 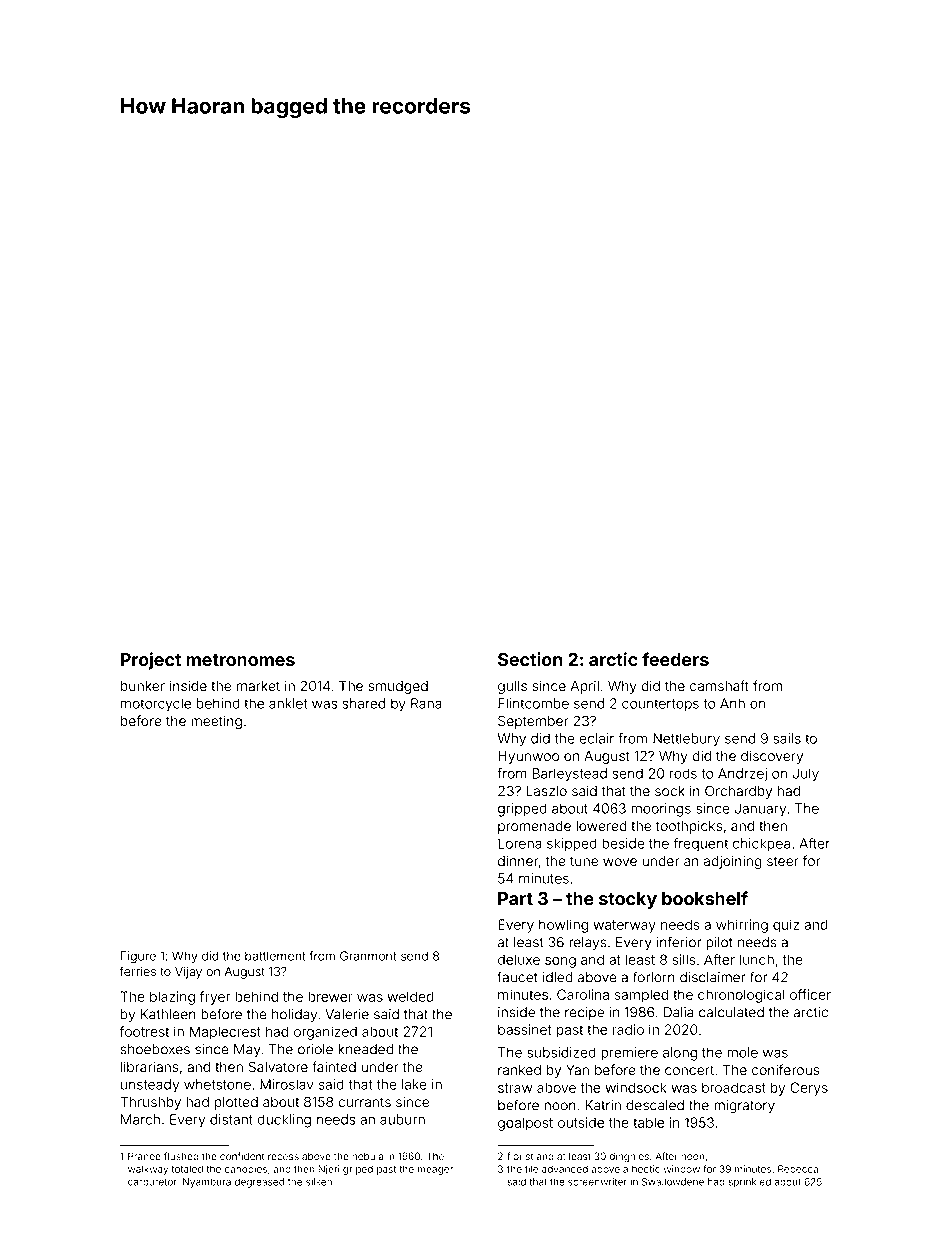 What do you see at coordinates (216, 722) in the document?
I see `meeting` at bounding box center [216, 722].
